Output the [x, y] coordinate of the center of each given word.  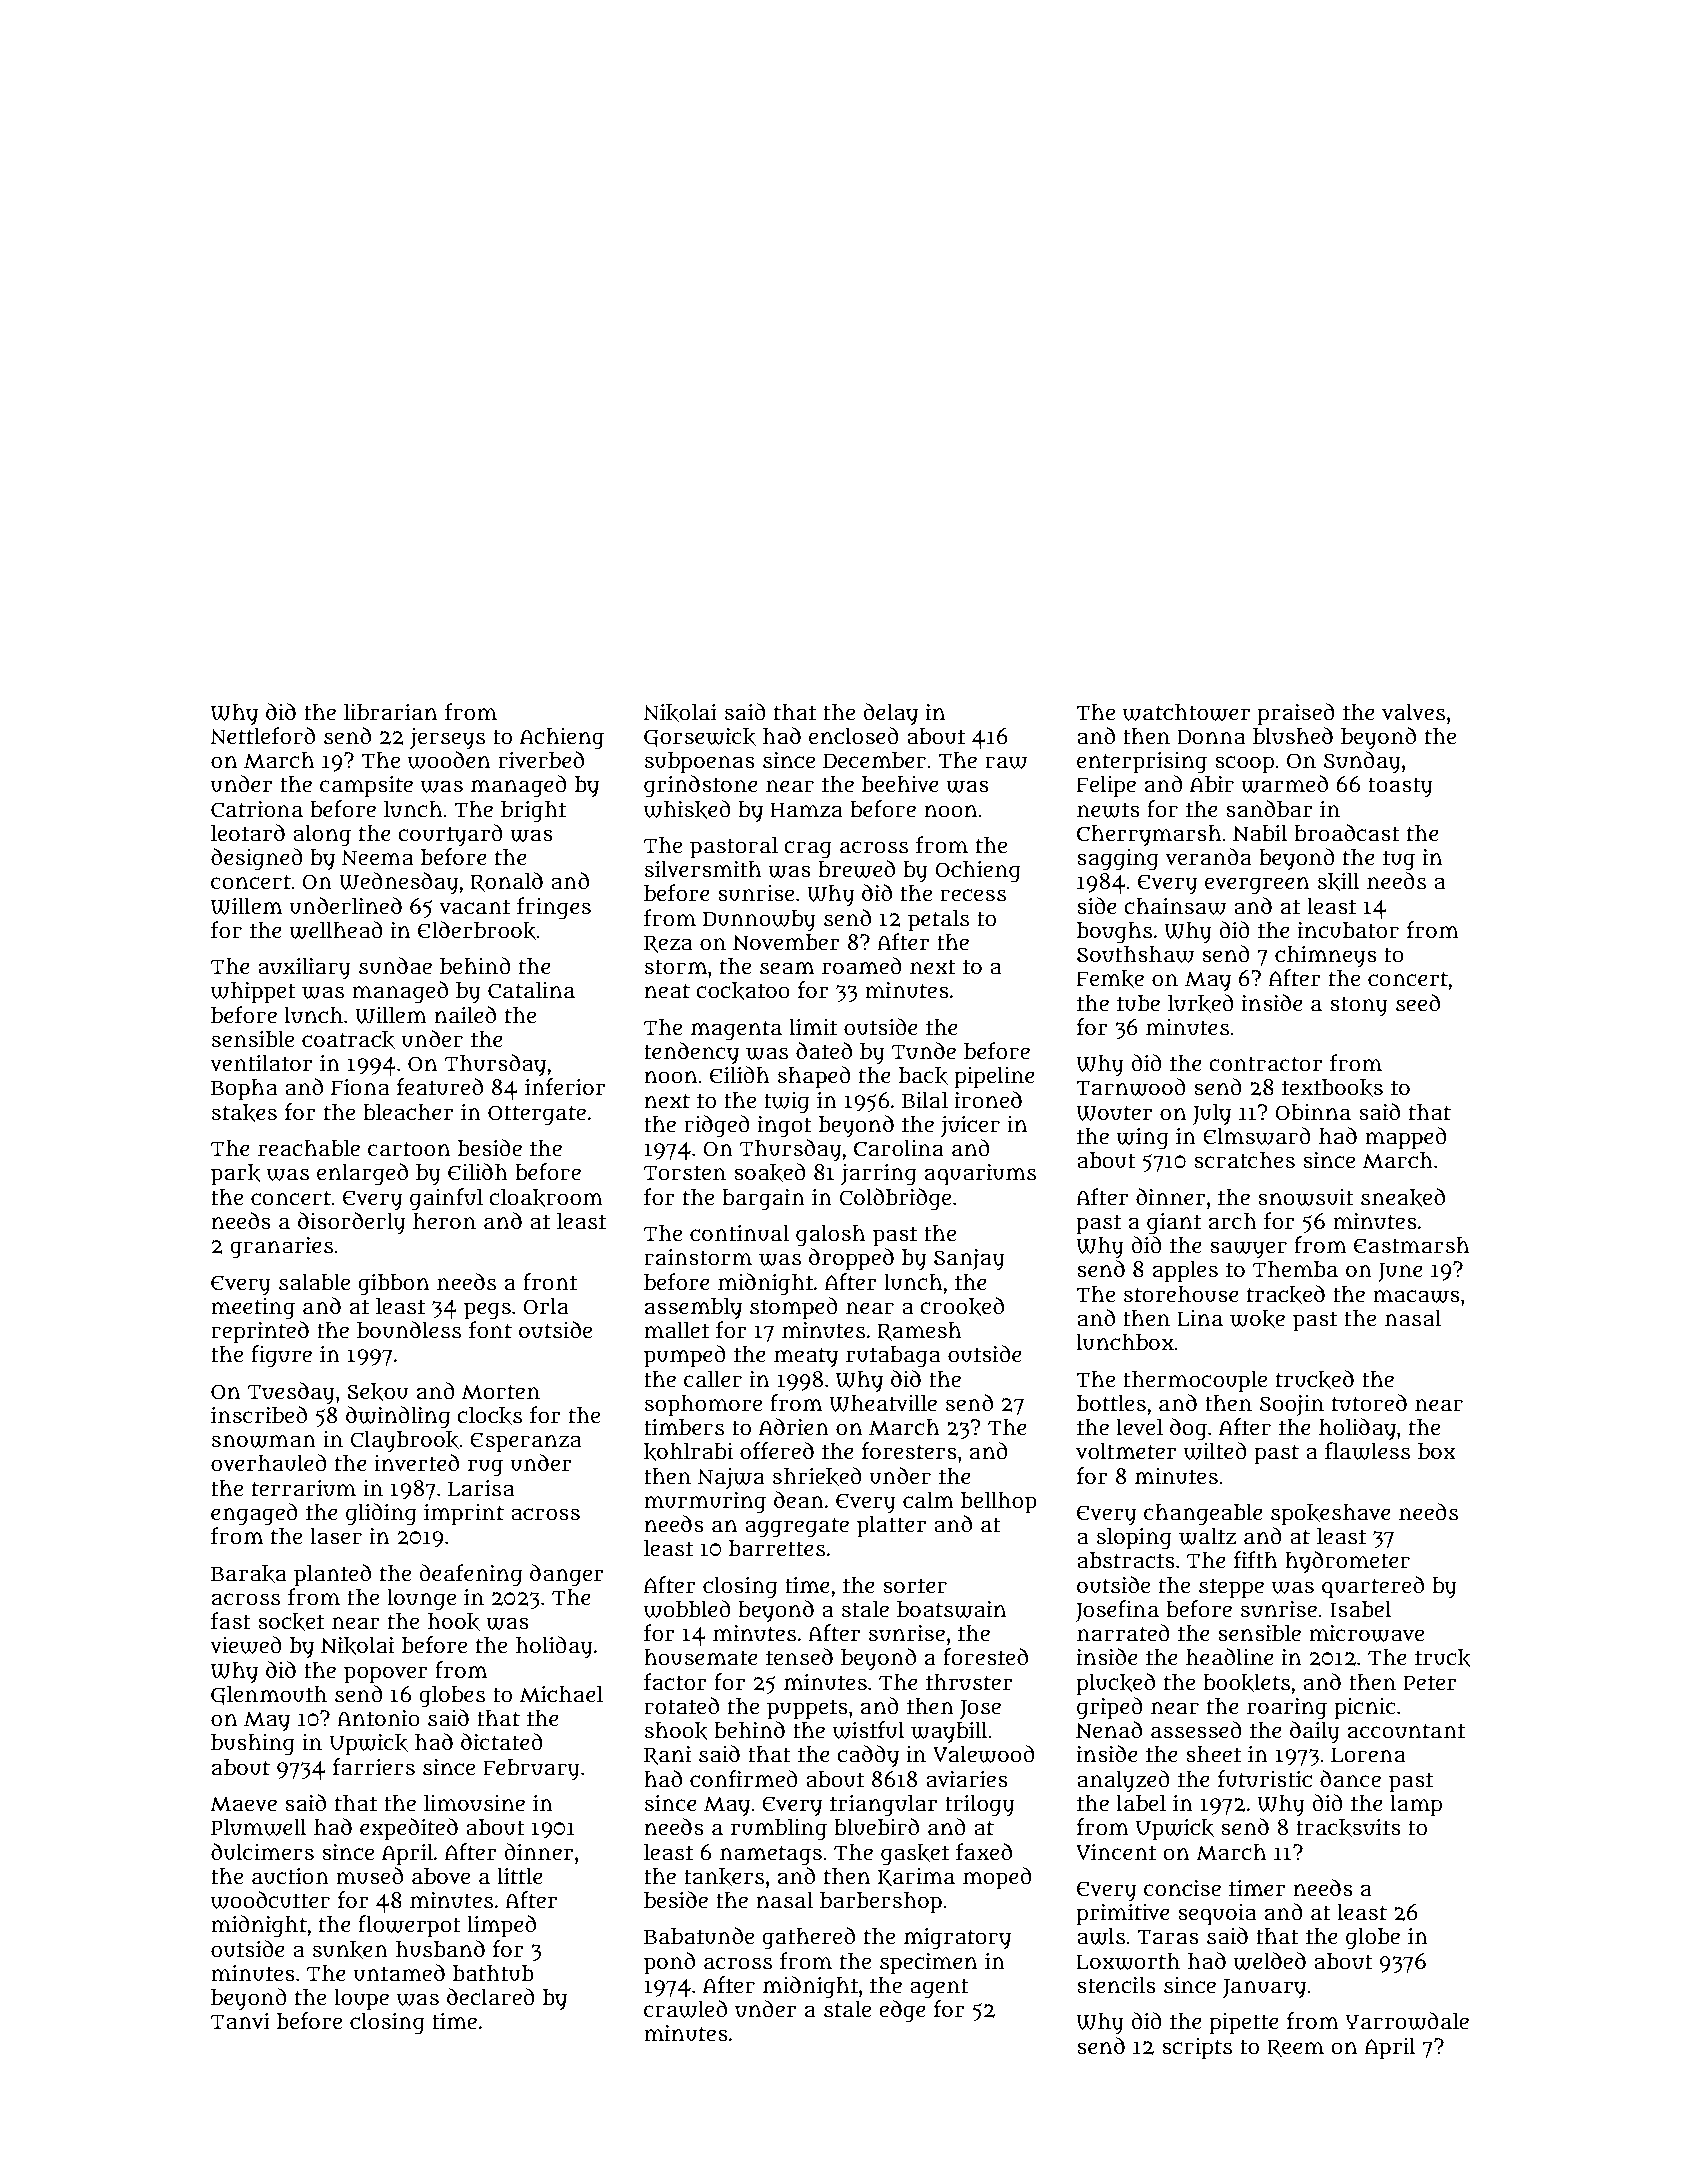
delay [890, 714]
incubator [1348, 930]
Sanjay [969, 1260]
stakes [244, 1113]
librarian [390, 712]
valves [1413, 712]
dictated [502, 1742]
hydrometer [1347, 1562]
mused [369, 1876]
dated [824, 1051]
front [550, 1282]
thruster [969, 1682]
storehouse [1181, 1294]
